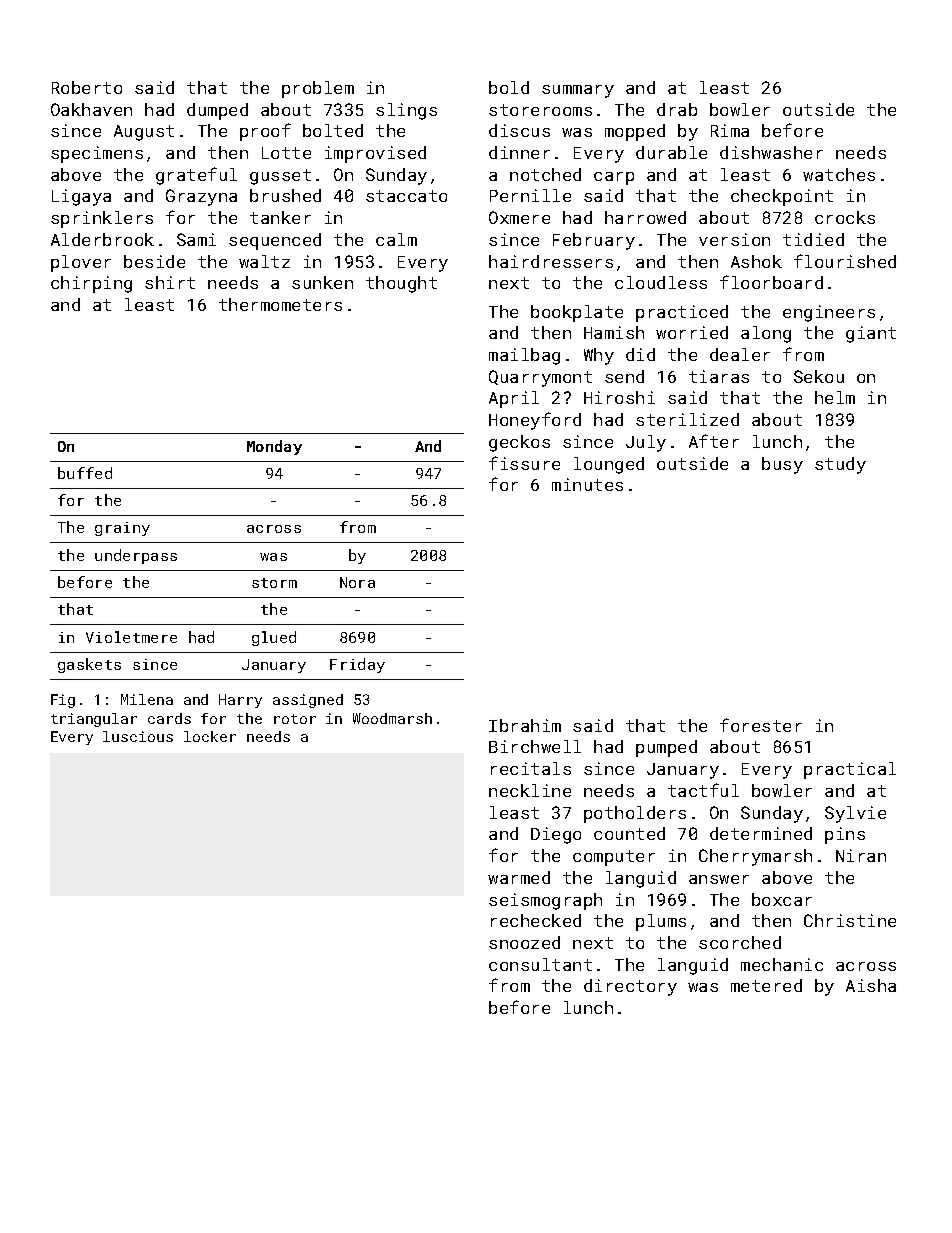  What do you see at coordinates (587, 484) in the document?
I see `minutes` at bounding box center [587, 484].
